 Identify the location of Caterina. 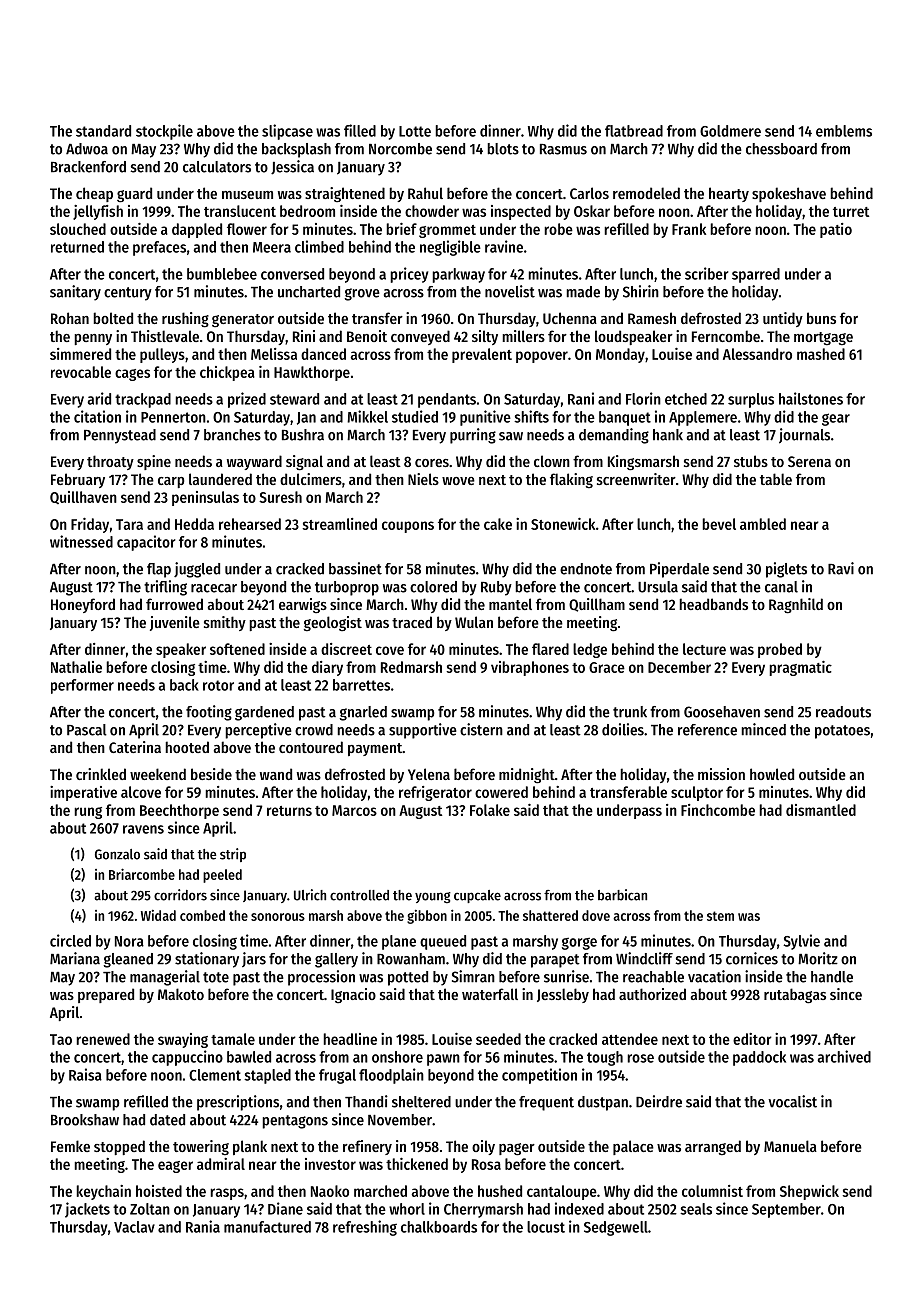
(135, 747).
